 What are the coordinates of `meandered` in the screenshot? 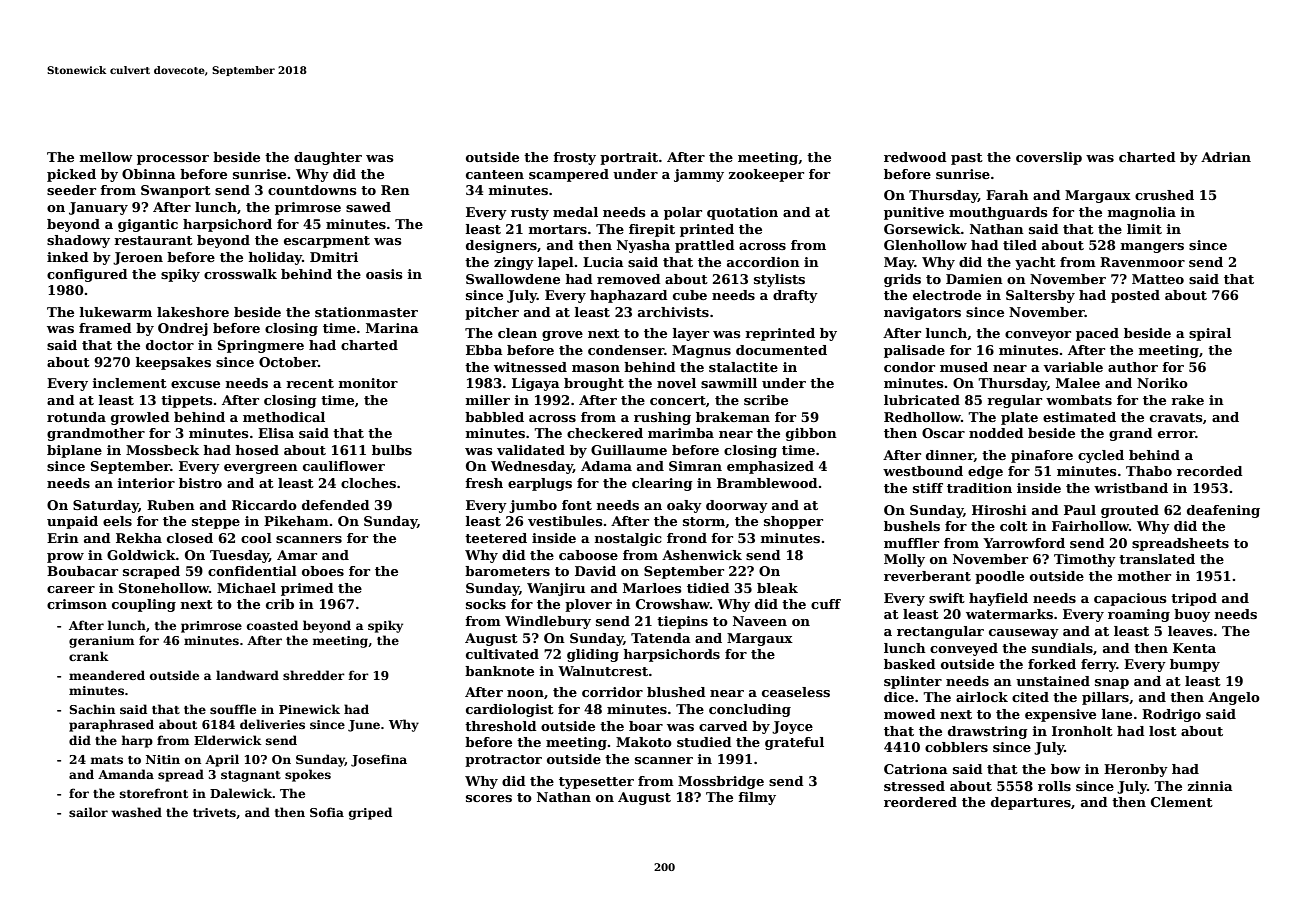 It's located at (107, 675).
